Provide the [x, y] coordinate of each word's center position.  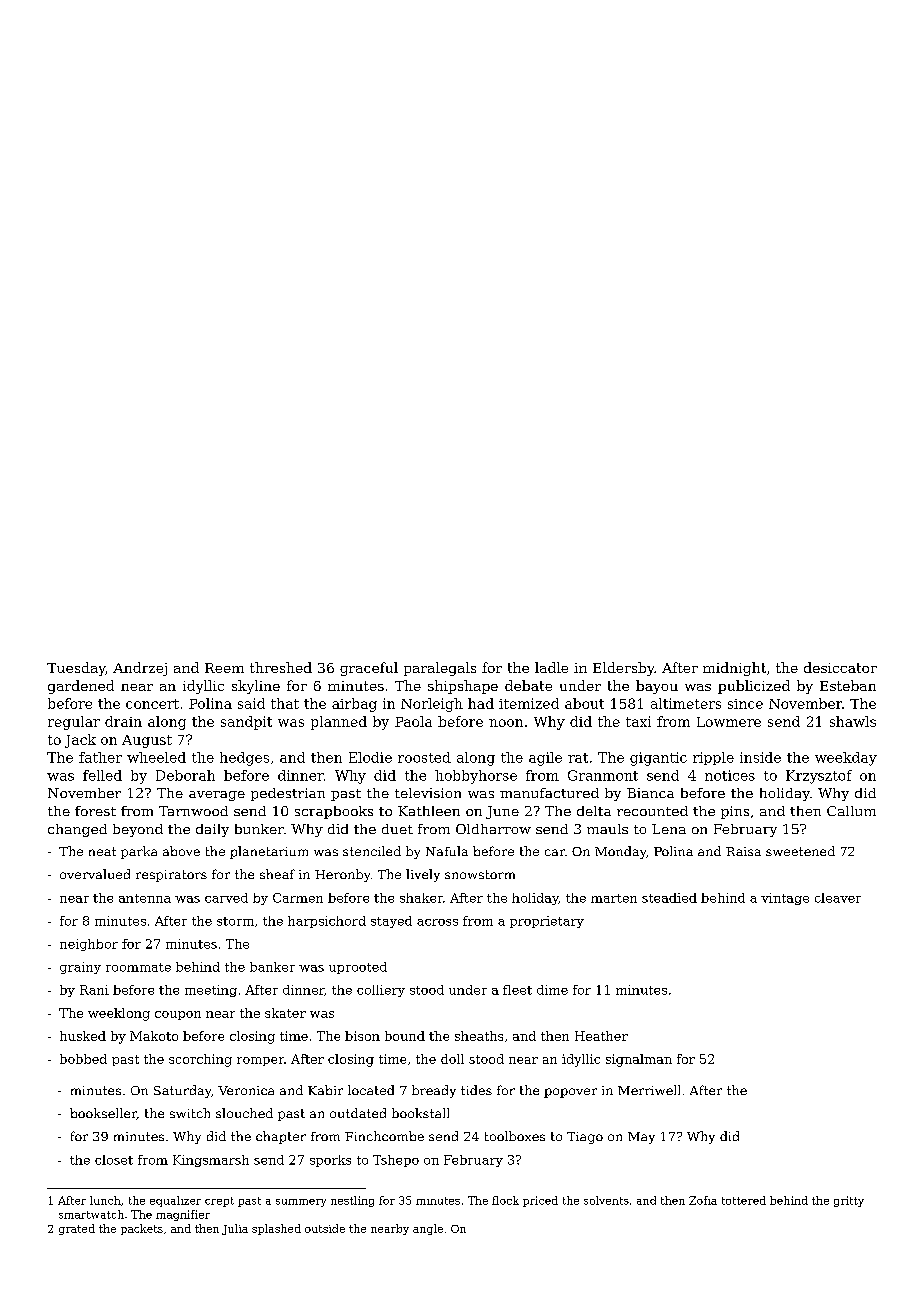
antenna [145, 898]
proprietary [547, 922]
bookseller [103, 1114]
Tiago [585, 1138]
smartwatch [91, 1214]
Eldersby [623, 669]
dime [552, 990]
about [584, 703]
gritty [849, 1201]
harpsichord [327, 922]
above [181, 851]
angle [428, 1229]
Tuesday [76, 669]
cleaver [838, 898]
